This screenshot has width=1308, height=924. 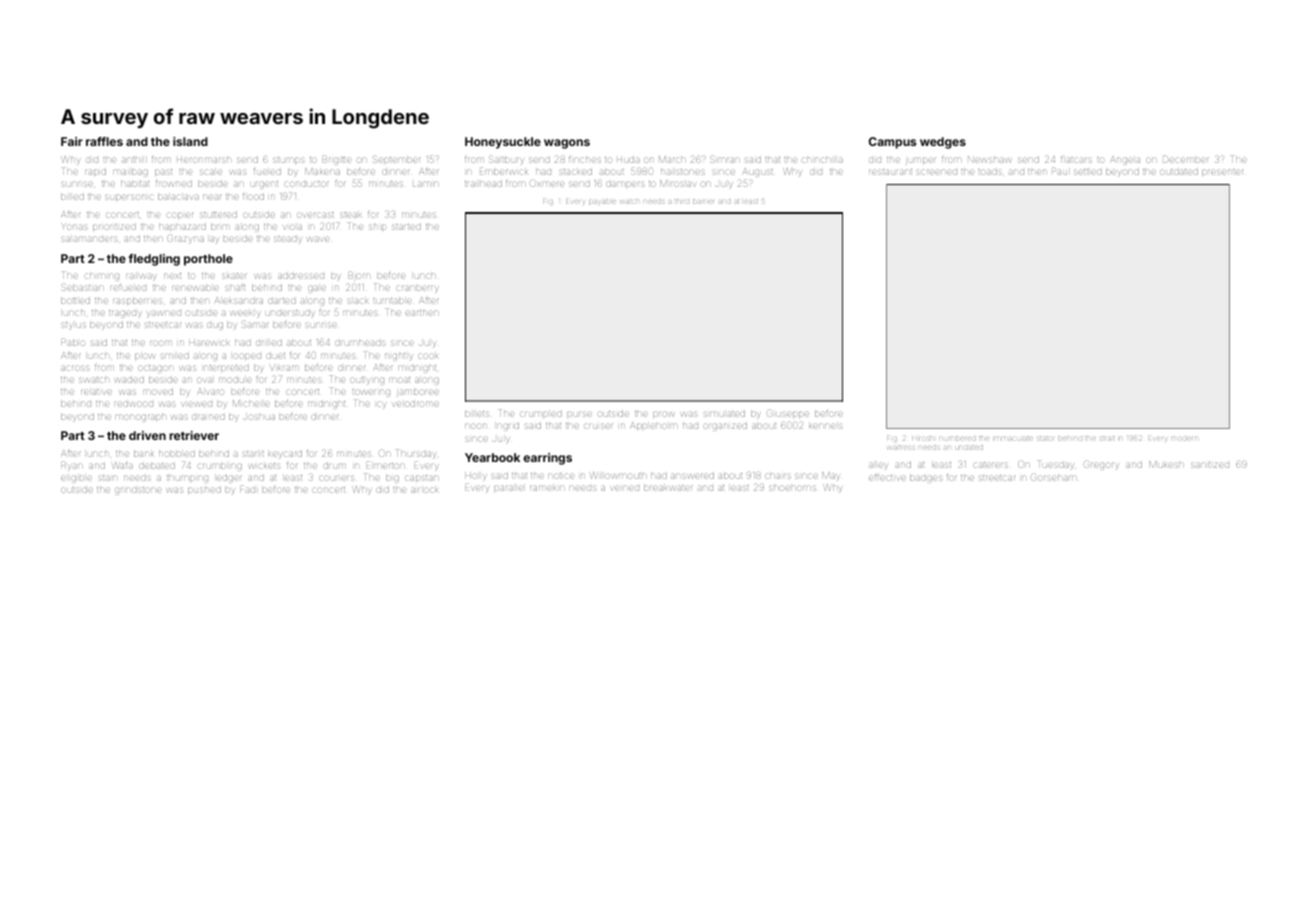 I want to click on finches, so click(x=585, y=160).
